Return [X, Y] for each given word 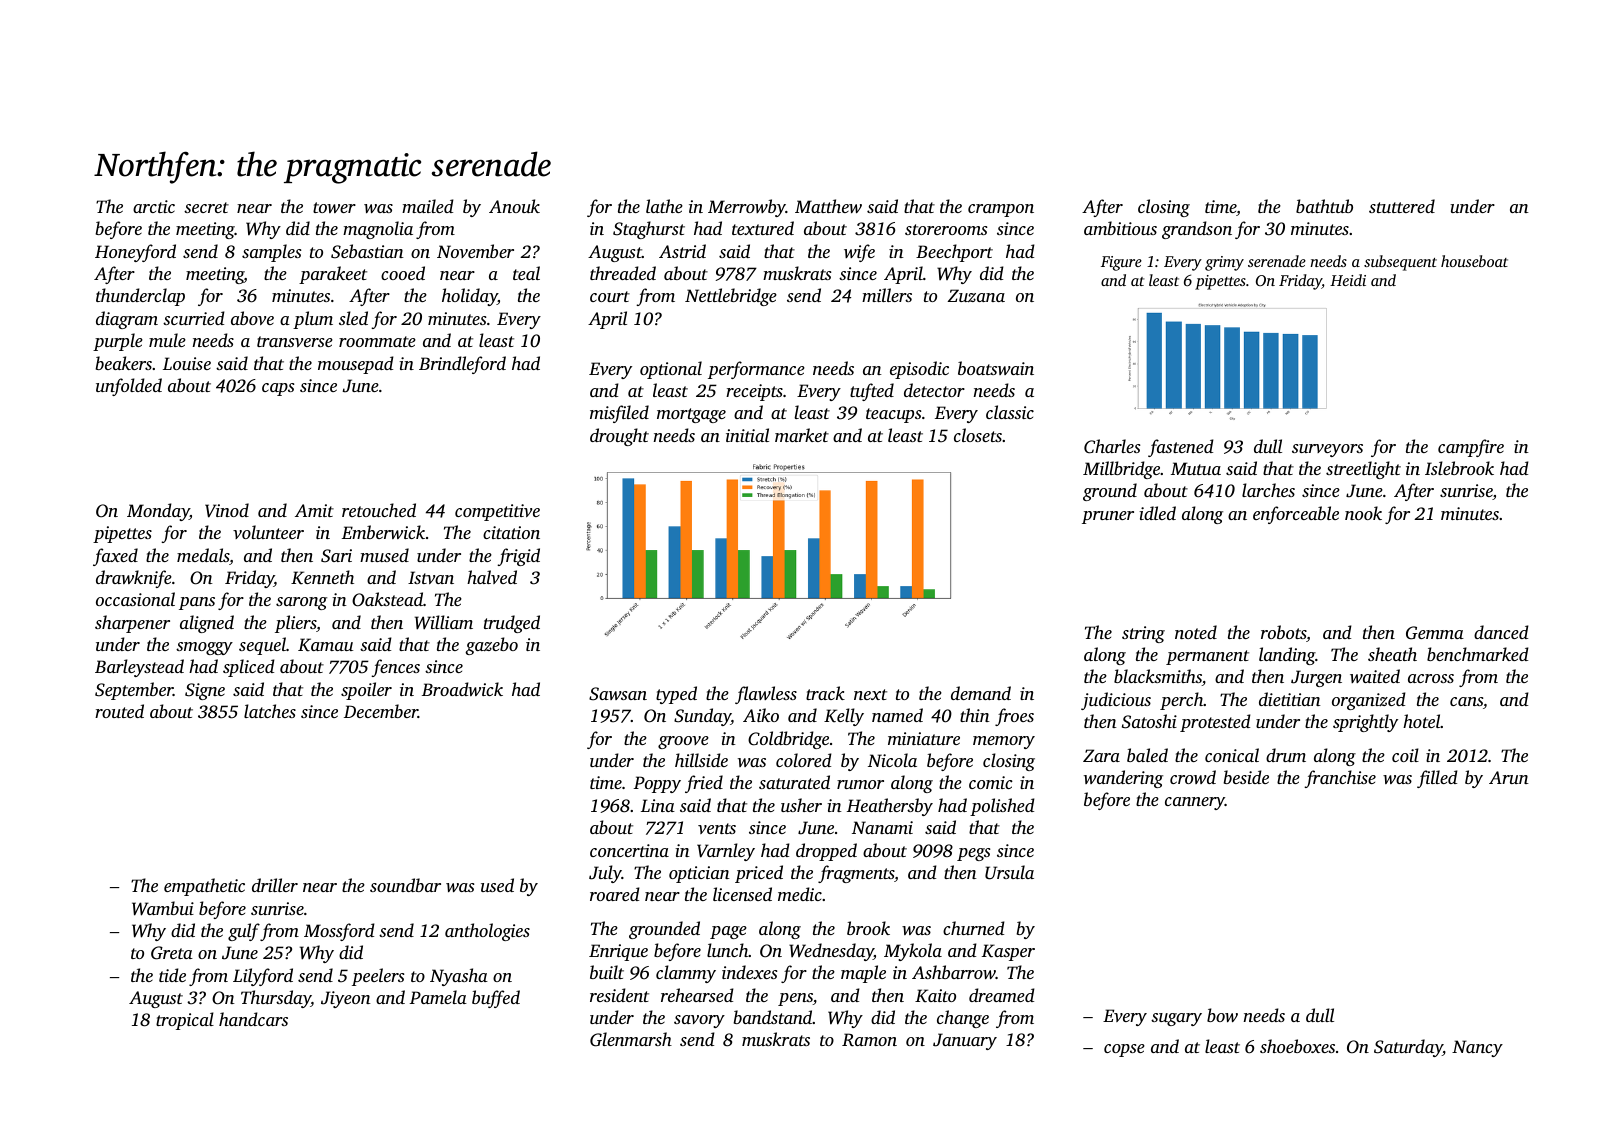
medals [203, 555]
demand [981, 693]
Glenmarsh [631, 1039]
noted [1196, 632]
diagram [127, 320]
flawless [766, 695]
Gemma [1435, 633]
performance [756, 370]
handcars [253, 1019]
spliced [249, 668]
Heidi [1348, 280]
